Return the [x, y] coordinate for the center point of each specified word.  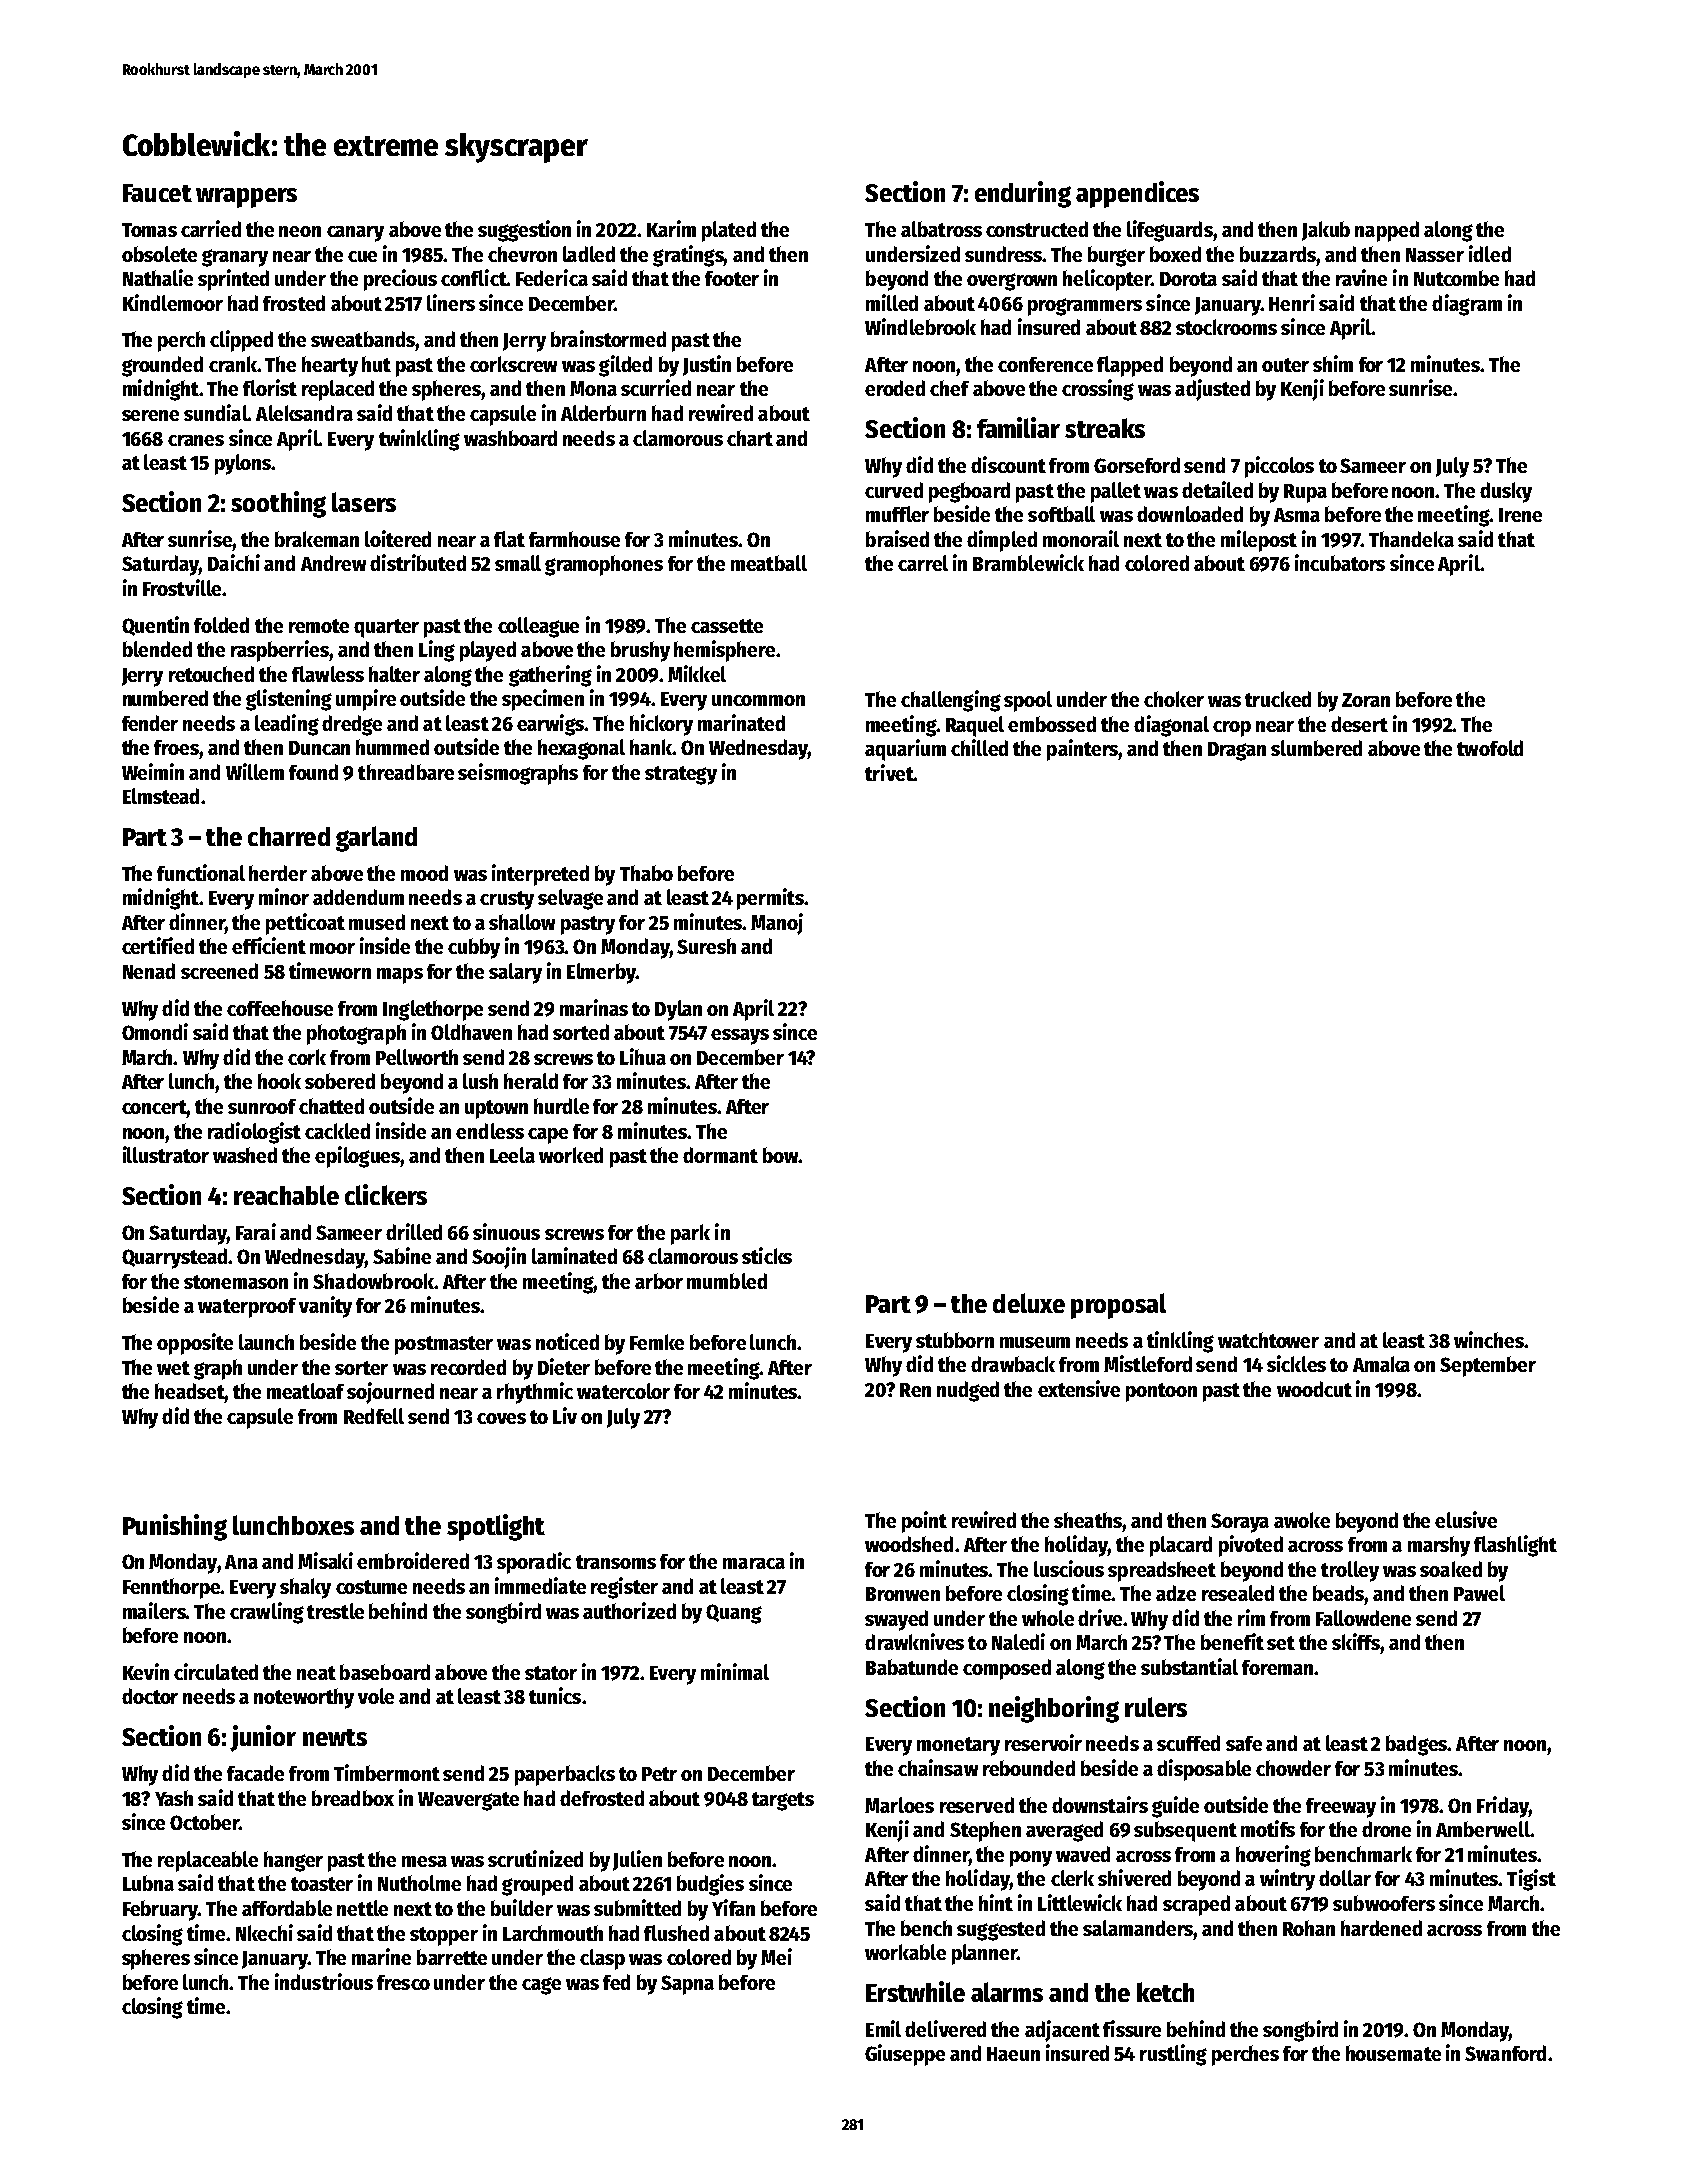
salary [515, 973]
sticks [767, 1255]
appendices [1137, 194]
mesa [424, 1861]
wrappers [246, 198]
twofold [1490, 748]
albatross [941, 229]
